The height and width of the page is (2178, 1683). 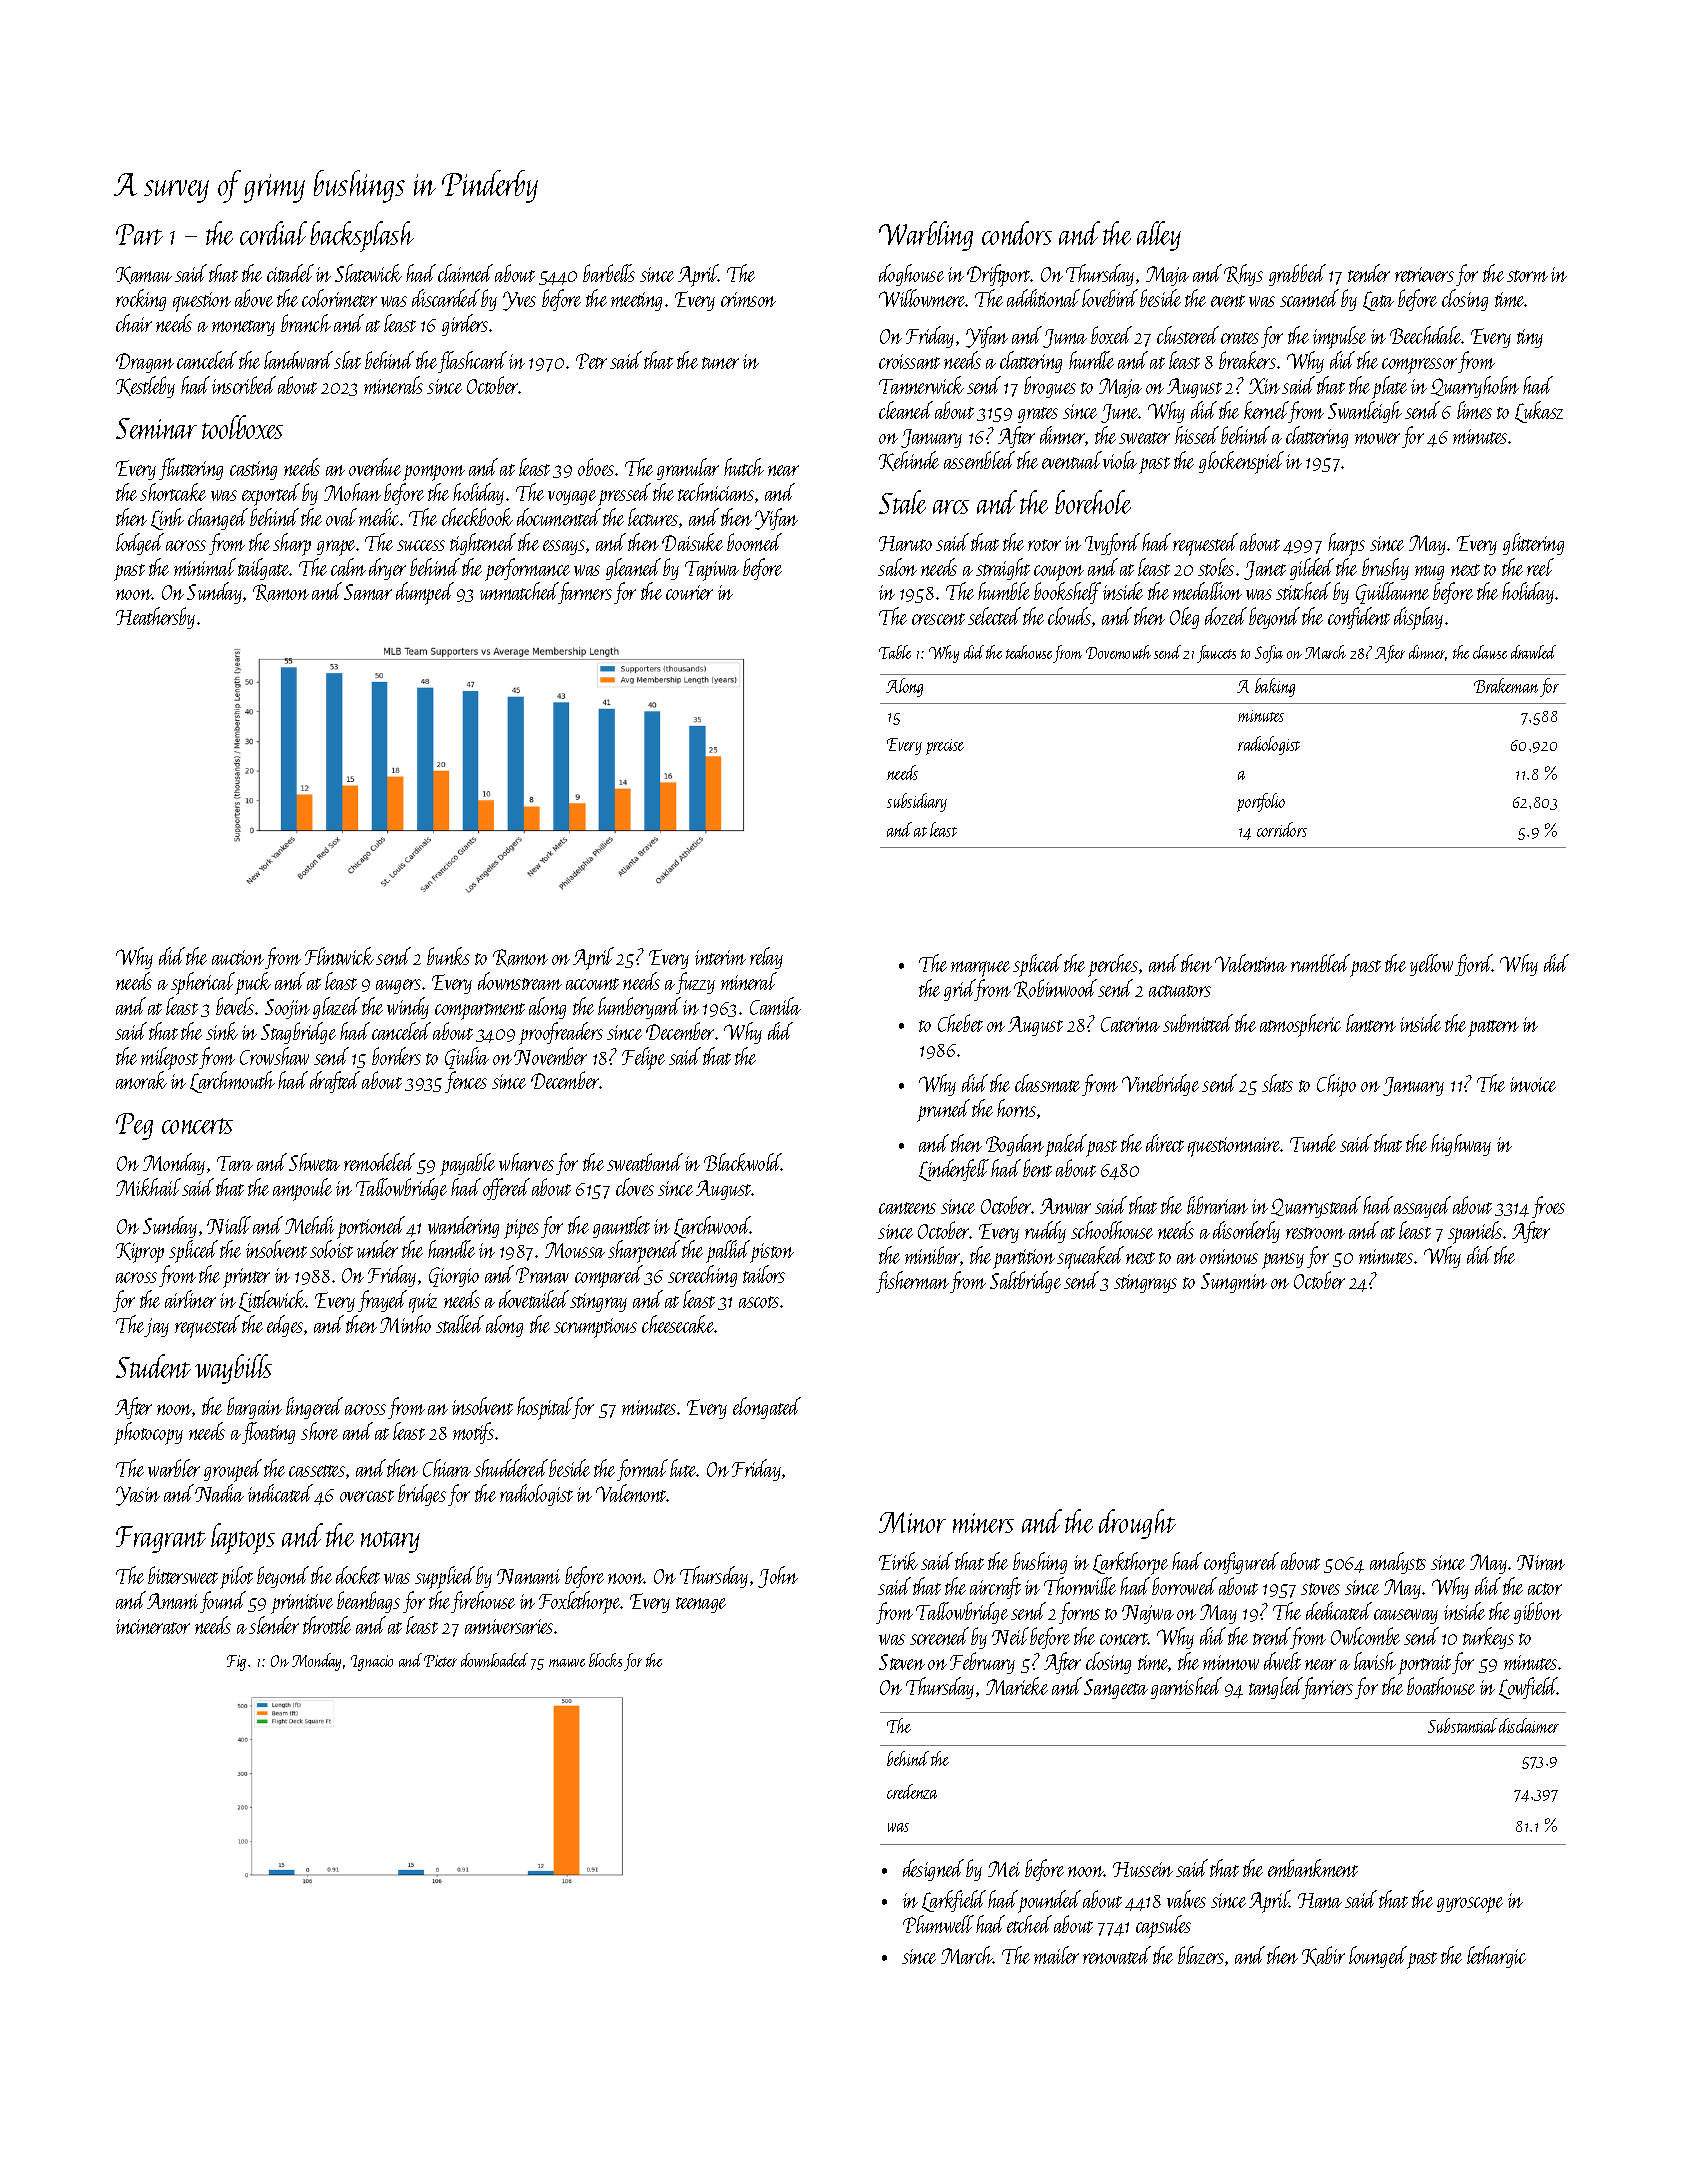 What do you see at coordinates (448, 956) in the page?
I see `bunks` at bounding box center [448, 956].
